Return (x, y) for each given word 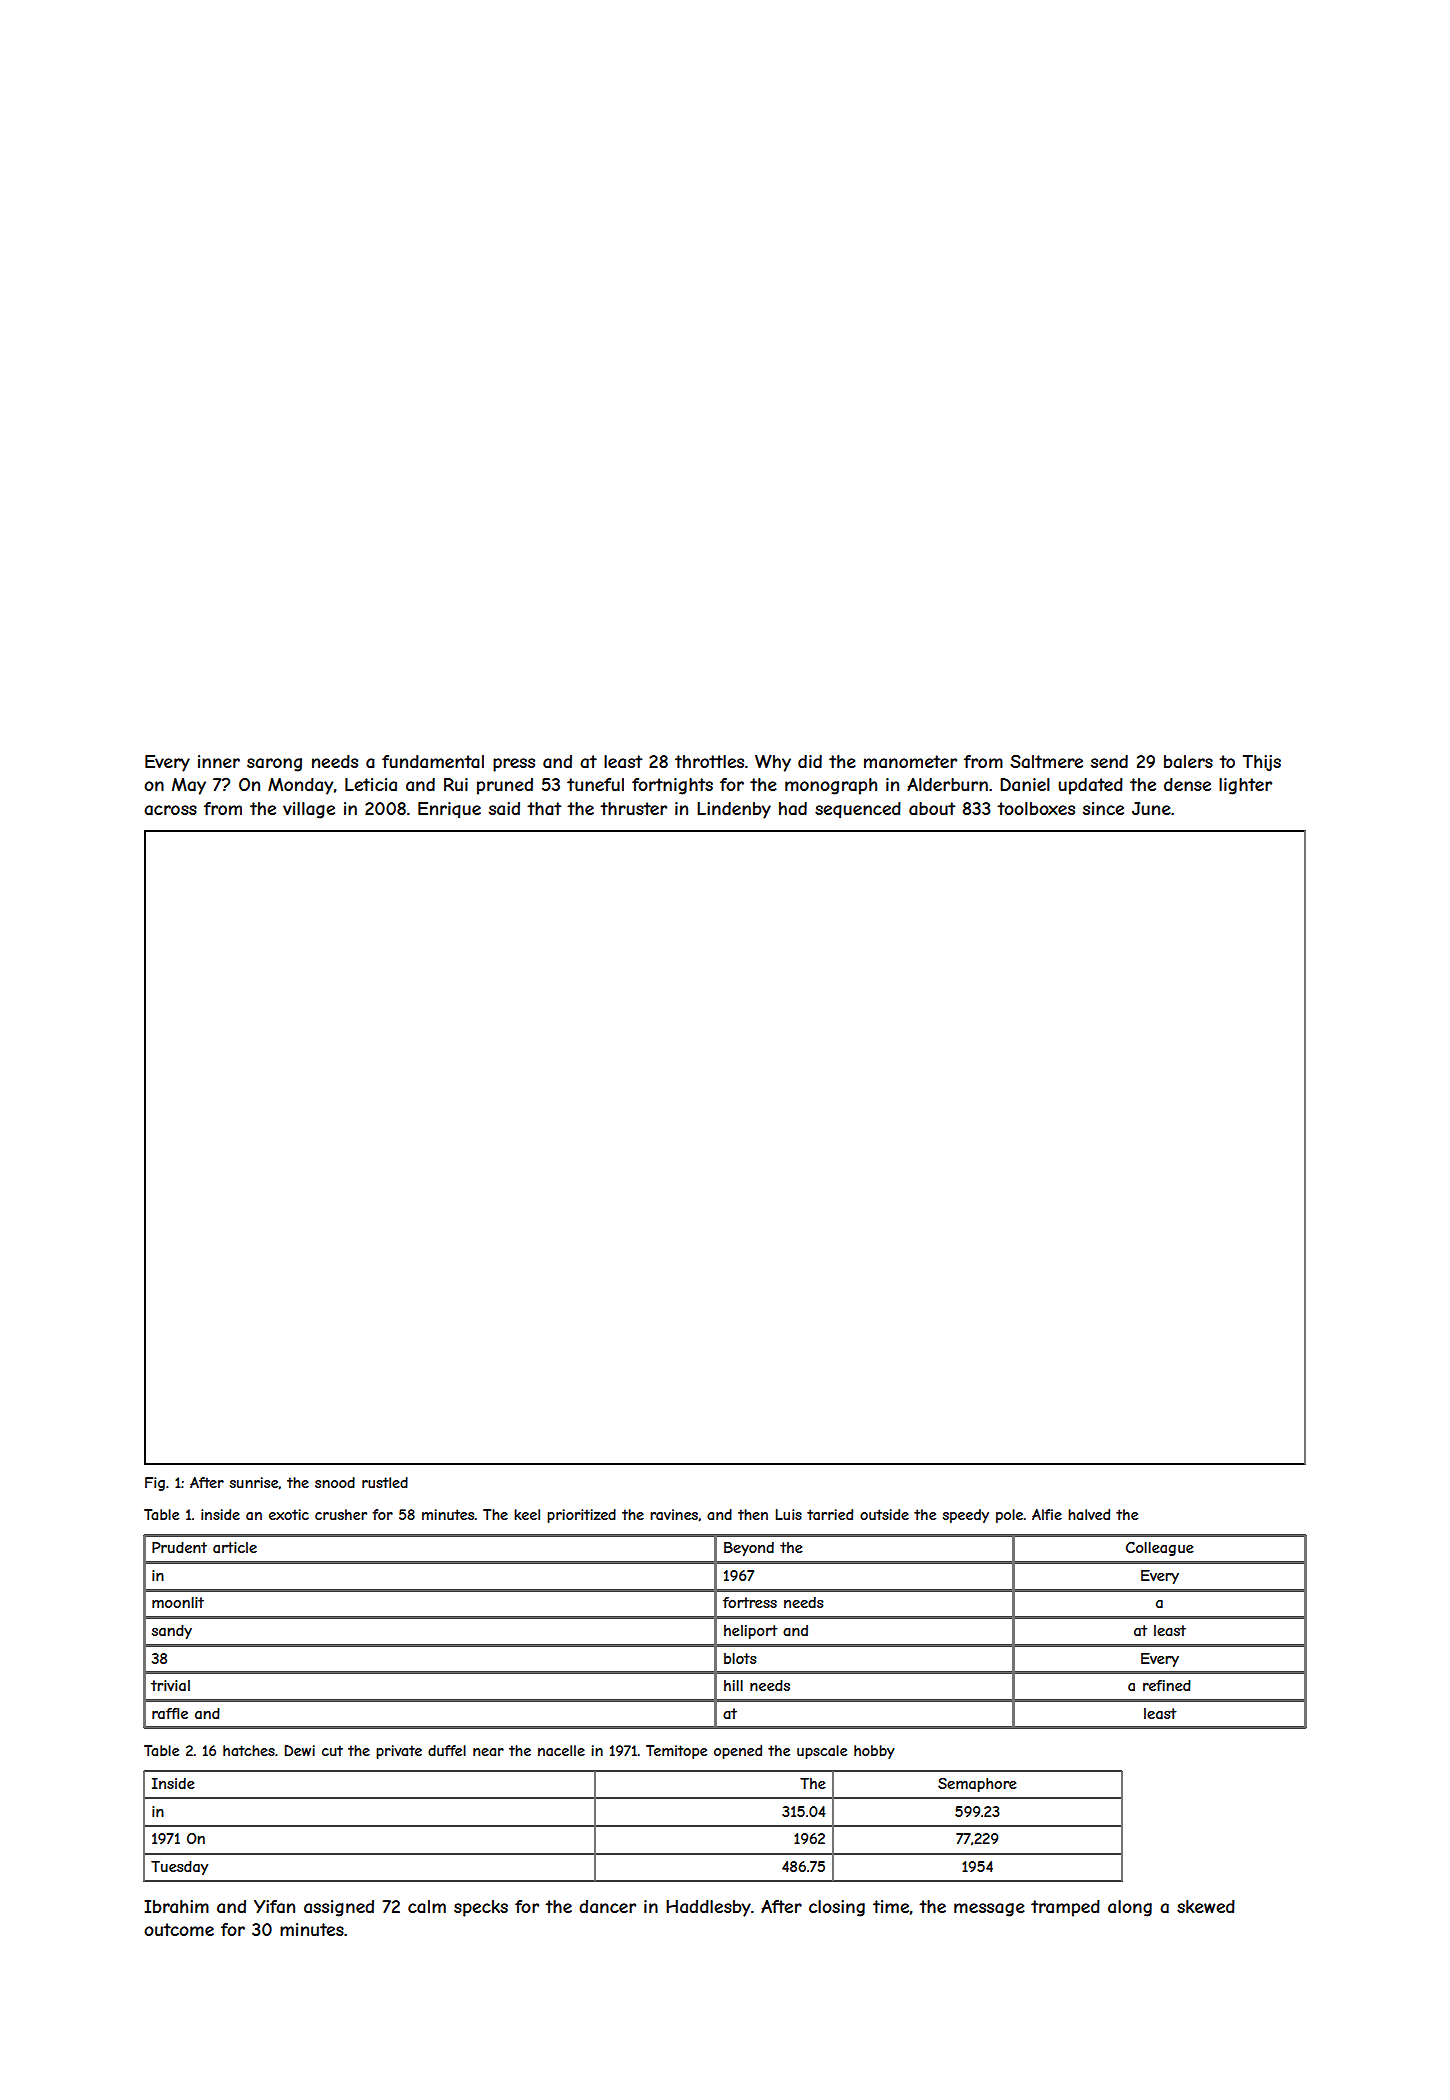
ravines (674, 1514)
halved (1089, 1514)
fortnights (672, 786)
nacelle (561, 1750)
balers (1188, 761)
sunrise (254, 1482)
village (309, 810)
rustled (385, 1482)
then (753, 1514)
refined (1167, 1685)
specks (481, 1908)
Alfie (1047, 1514)
